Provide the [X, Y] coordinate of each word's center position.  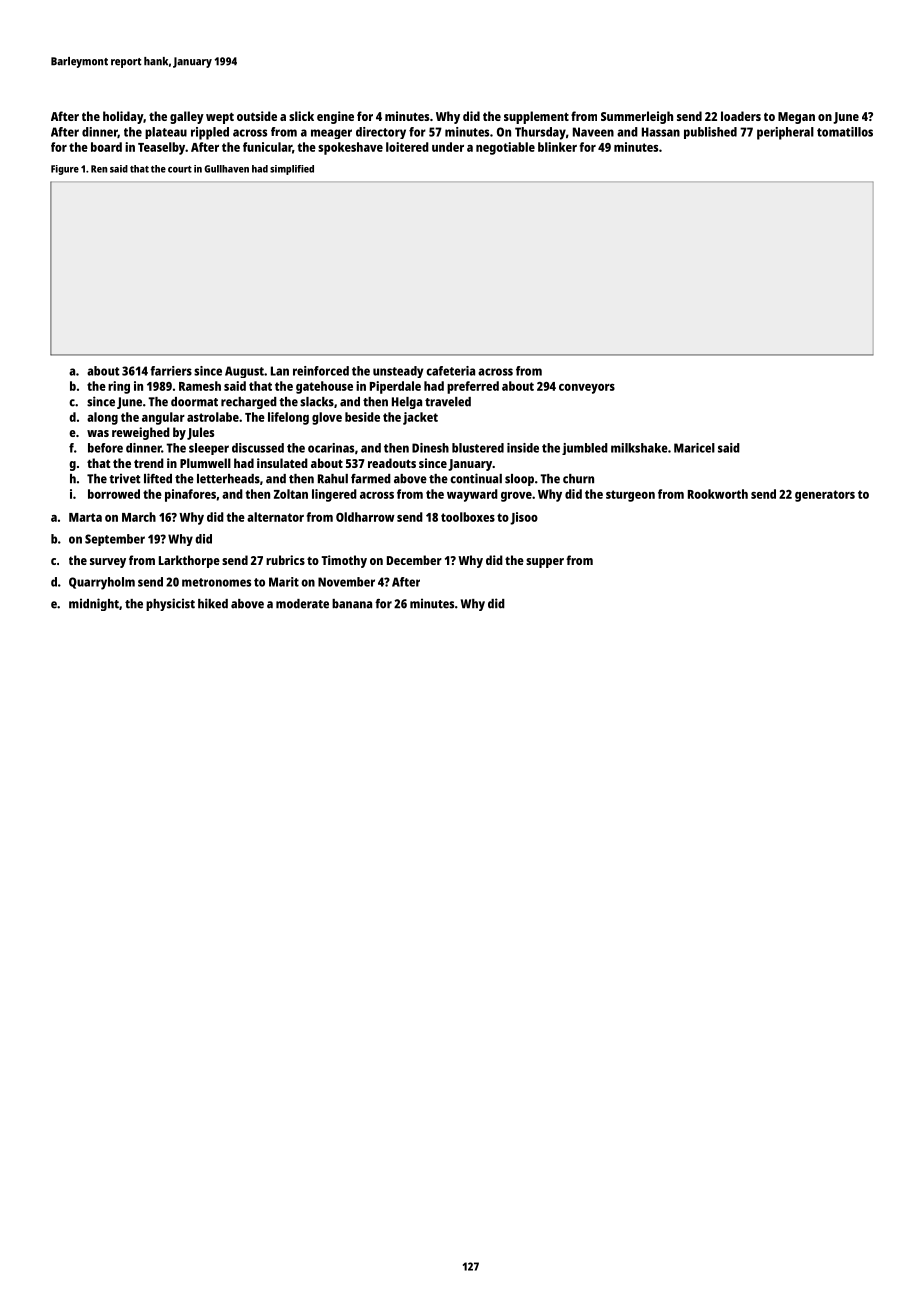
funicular [267, 147]
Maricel [694, 448]
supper [545, 563]
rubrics [285, 560]
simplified [292, 170]
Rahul [333, 479]
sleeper [209, 449]
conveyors [587, 389]
